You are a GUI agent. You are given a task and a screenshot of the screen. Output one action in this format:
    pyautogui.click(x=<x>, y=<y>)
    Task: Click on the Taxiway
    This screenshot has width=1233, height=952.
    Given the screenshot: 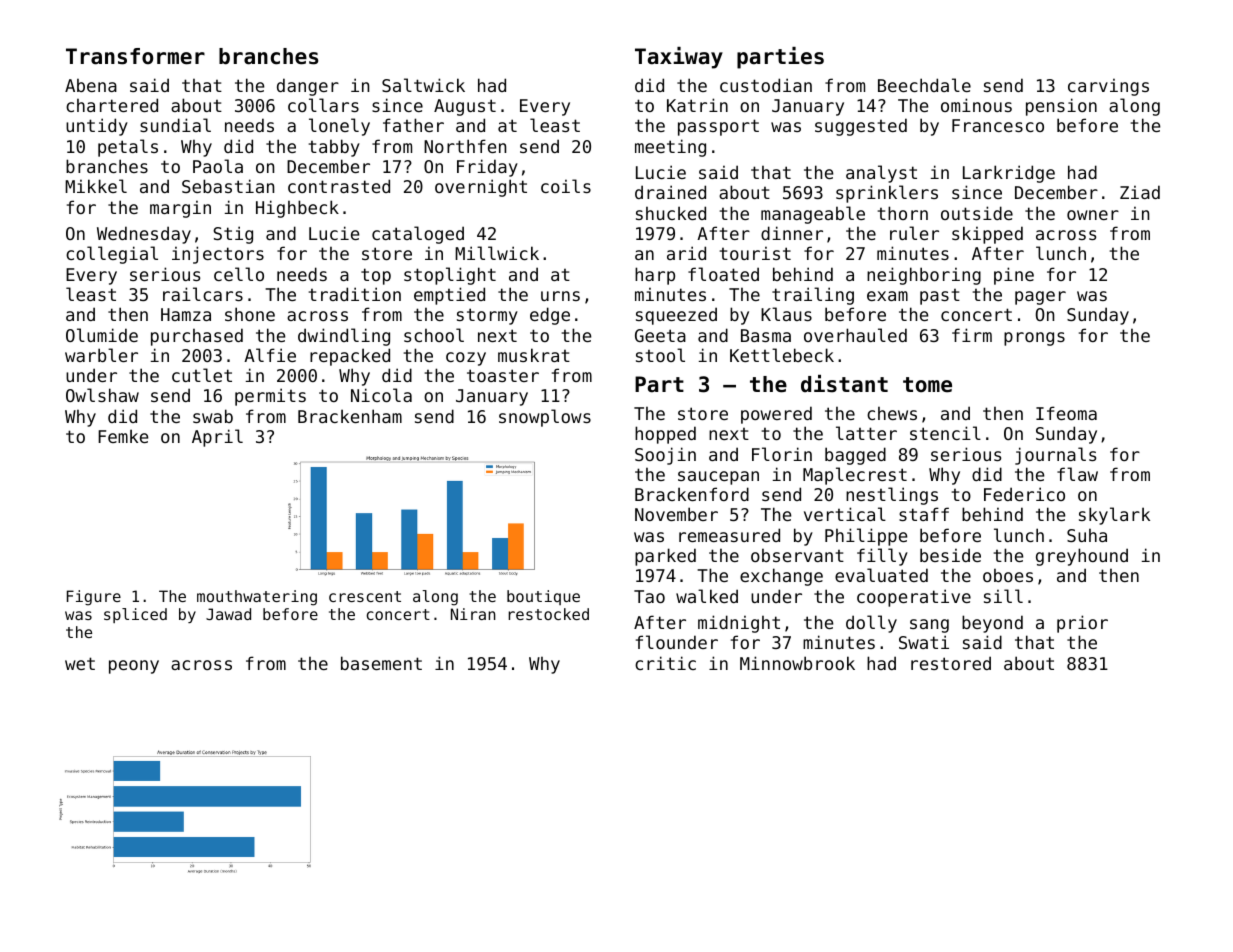 What is the action you would take?
    pyautogui.click(x=679, y=58)
